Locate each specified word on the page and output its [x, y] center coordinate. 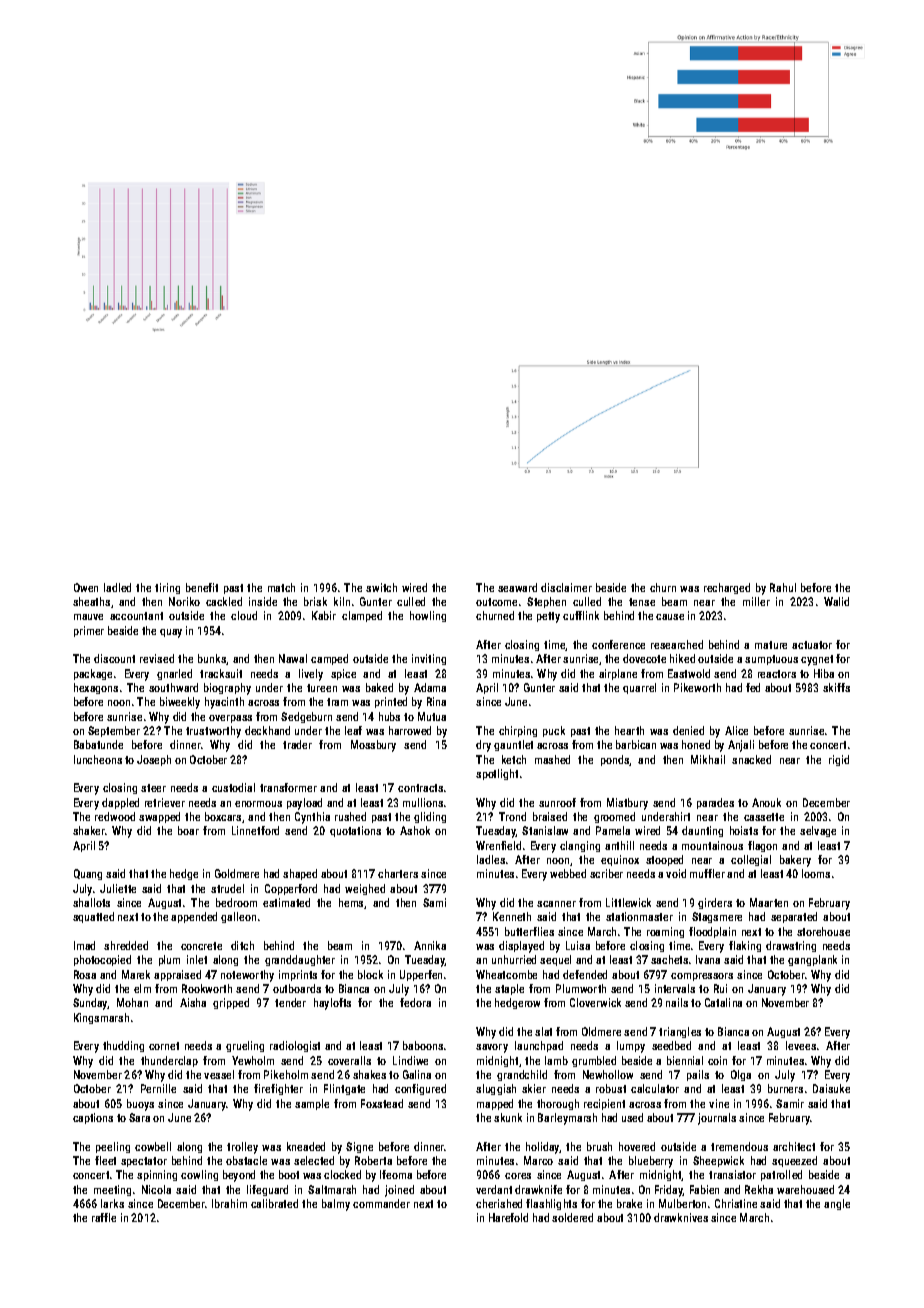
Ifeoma [396, 1174]
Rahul [783, 587]
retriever [165, 802]
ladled [117, 587]
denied [688, 730]
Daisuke [831, 1088]
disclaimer [566, 587]
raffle [104, 1217]
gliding [430, 817]
